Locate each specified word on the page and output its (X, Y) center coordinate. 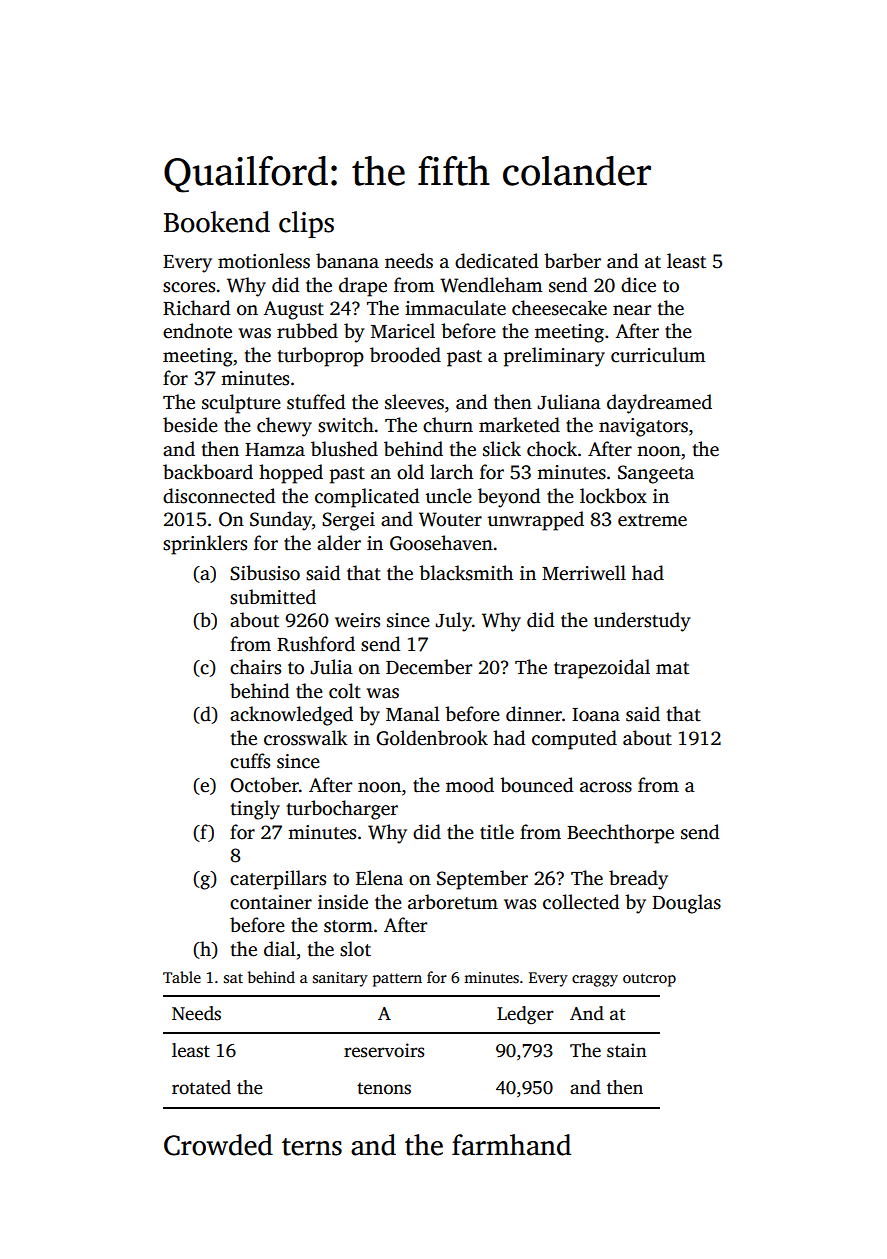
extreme (652, 520)
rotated (201, 1087)
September (482, 880)
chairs (255, 667)
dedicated (496, 261)
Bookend (217, 222)
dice (638, 285)
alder (339, 543)
